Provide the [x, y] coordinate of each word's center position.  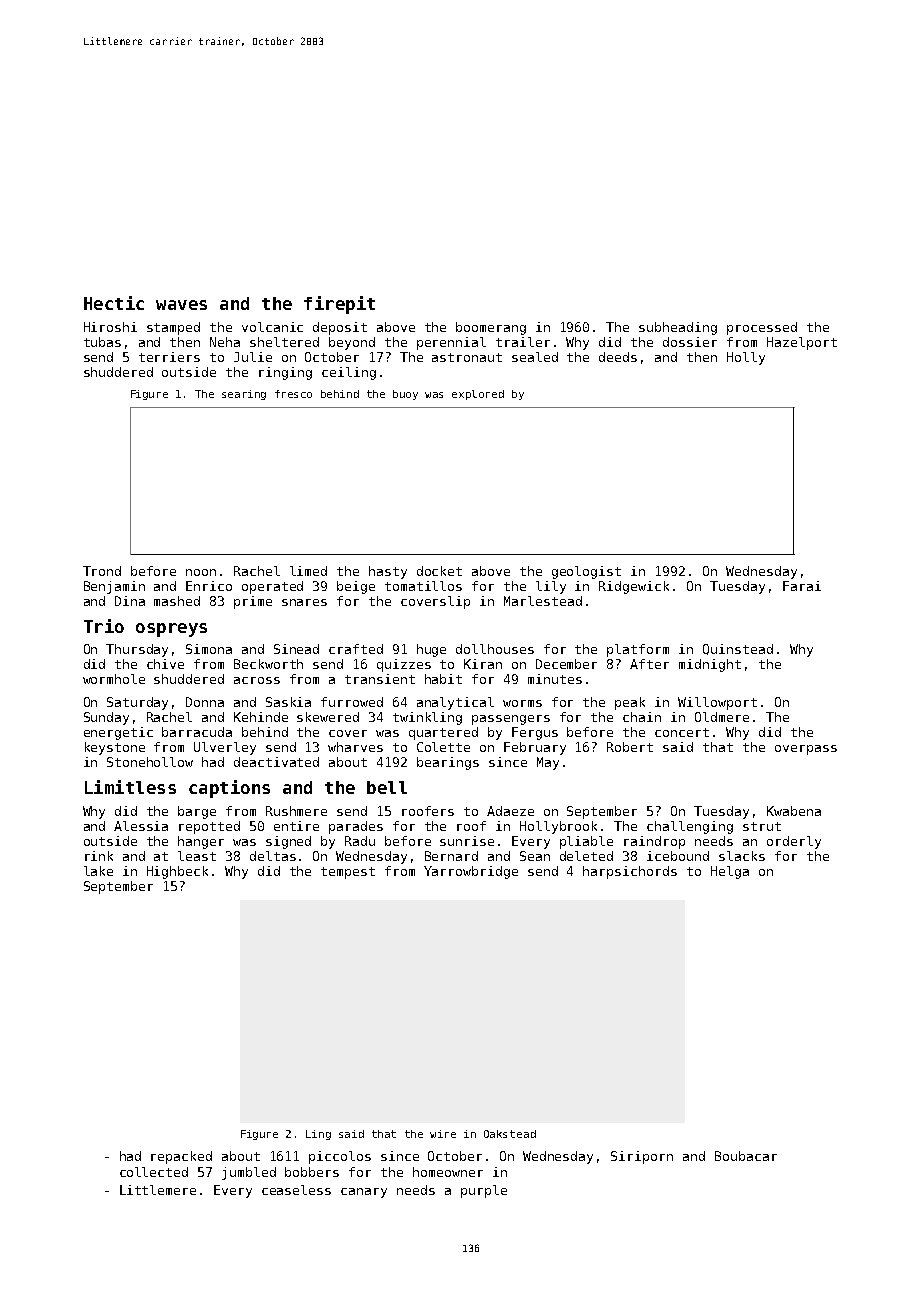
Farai [802, 586]
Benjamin [114, 587]
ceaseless [296, 1190]
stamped [173, 328]
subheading [678, 328]
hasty [388, 572]
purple [484, 1191]
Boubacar [746, 1156]
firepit [339, 305]
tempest [348, 873]
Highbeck [177, 872]
